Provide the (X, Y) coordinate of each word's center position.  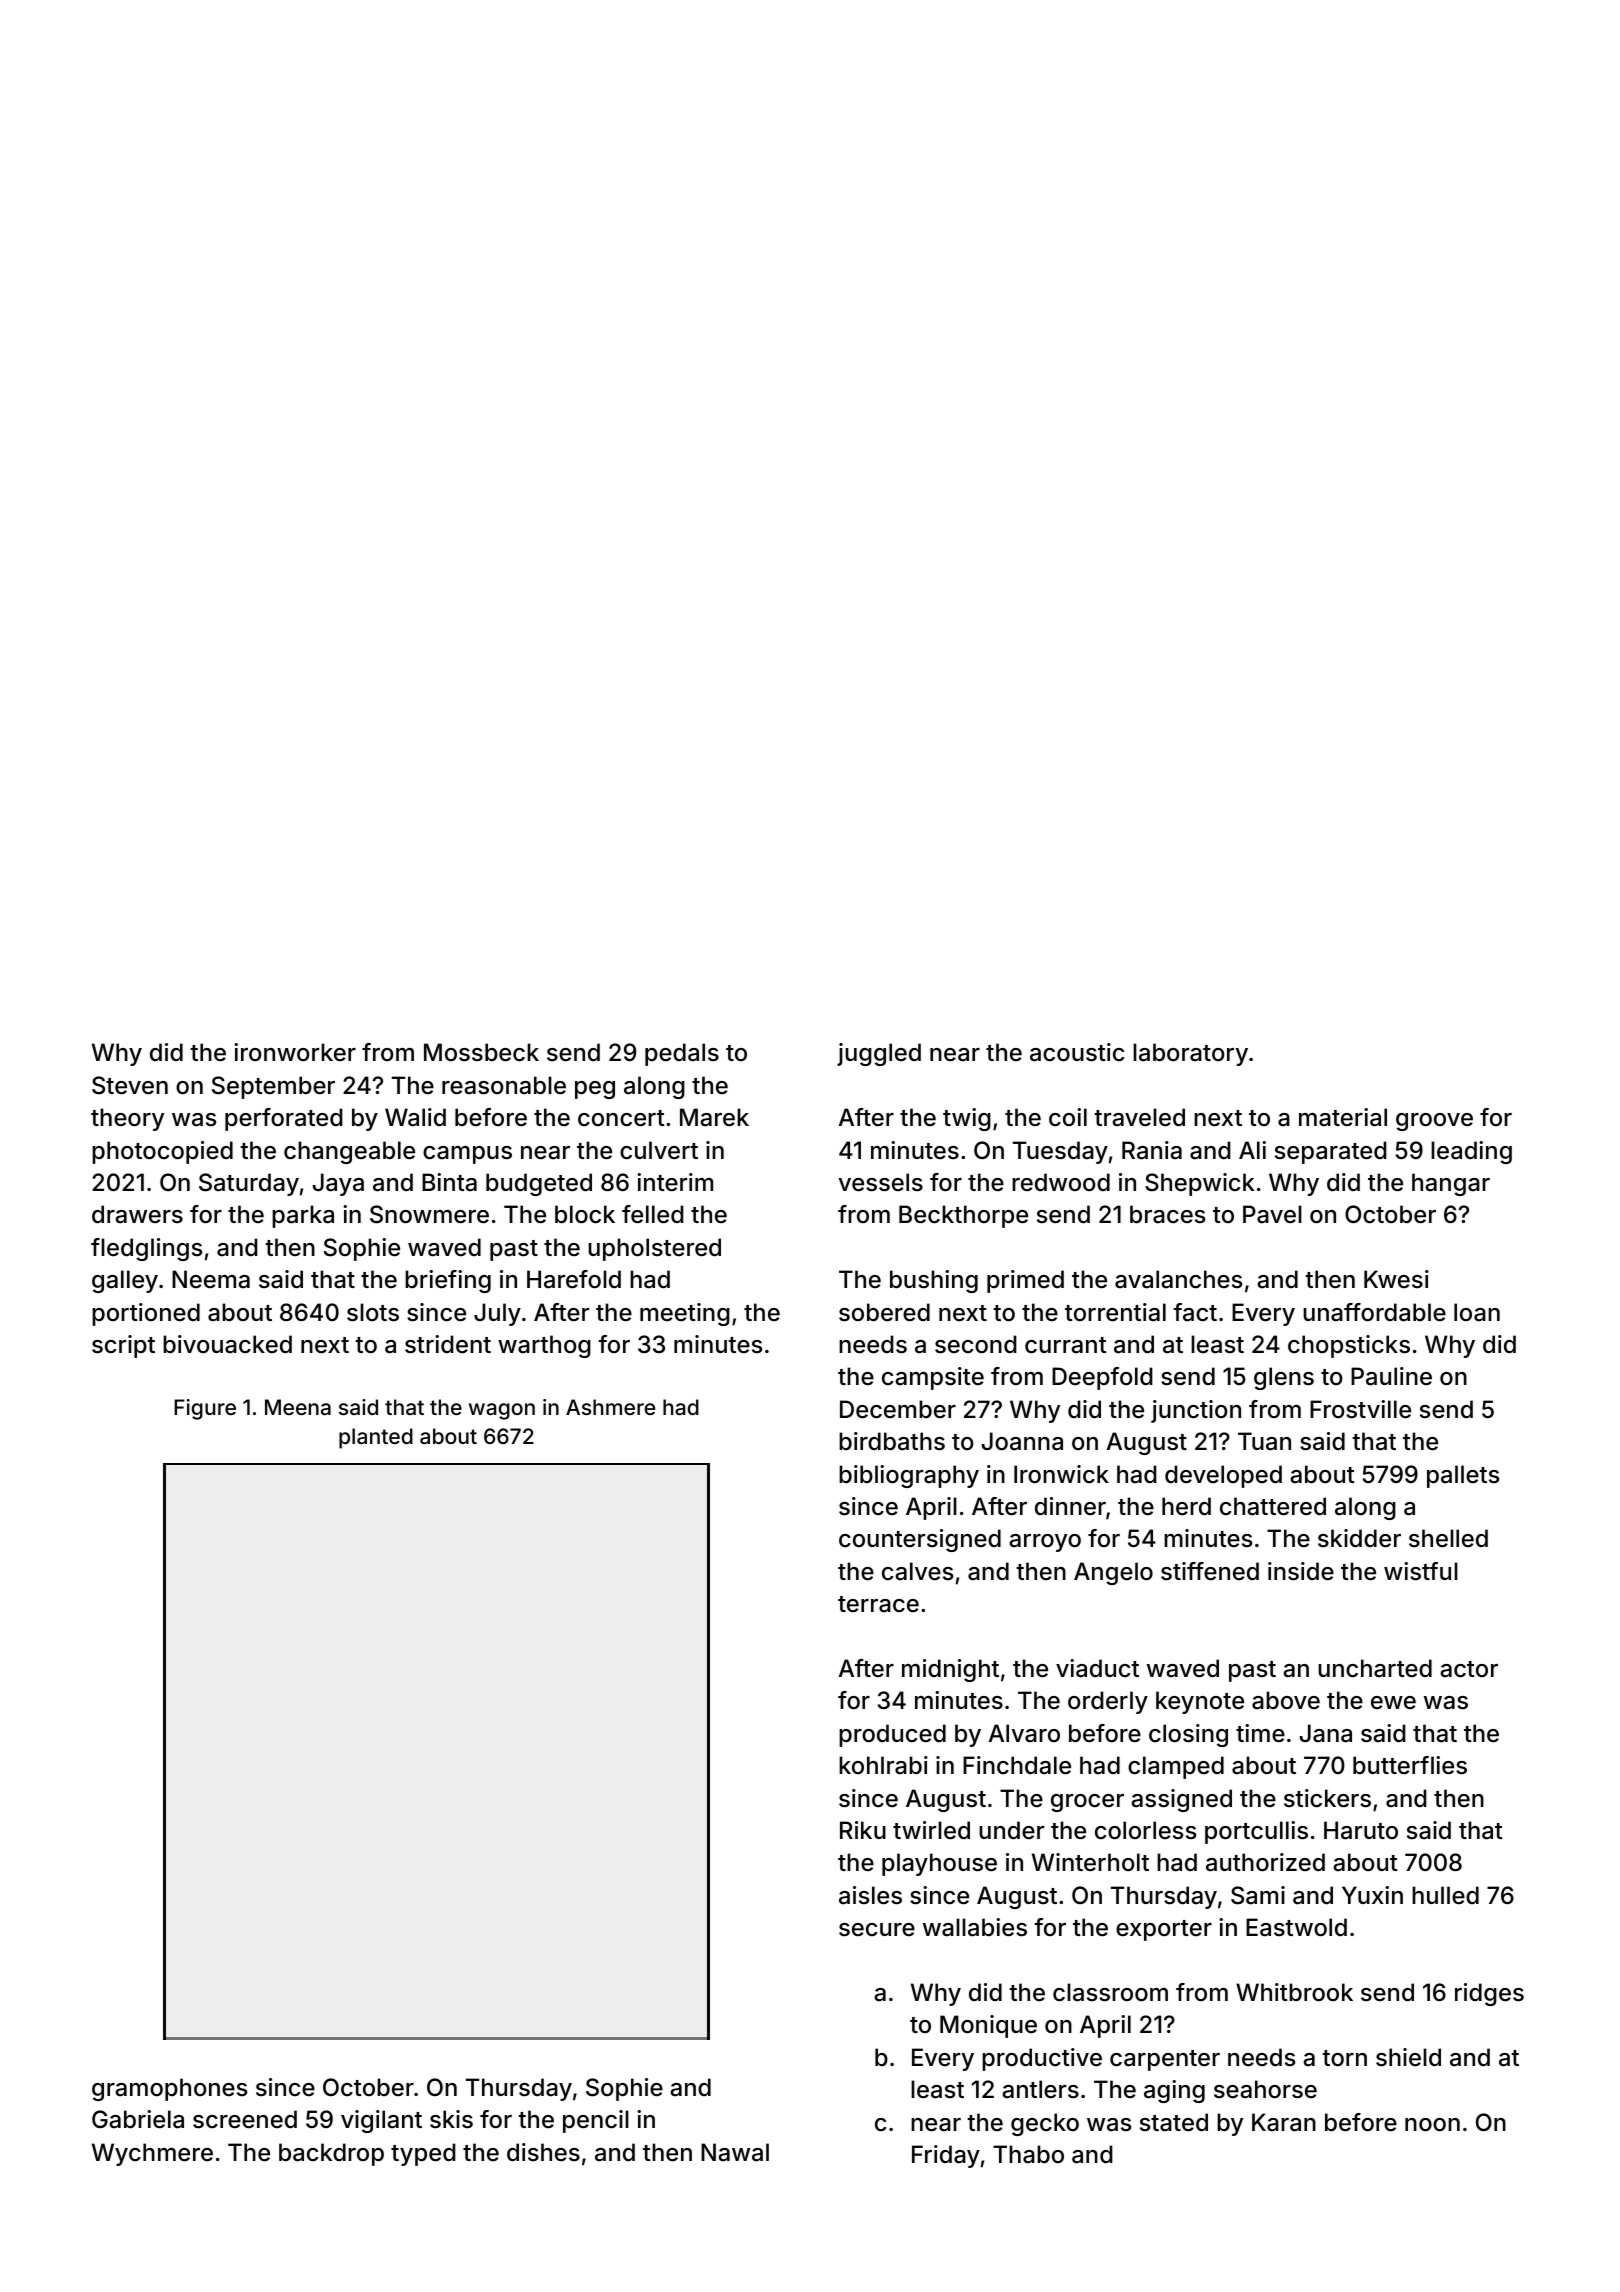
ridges (1489, 1994)
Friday (946, 2156)
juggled (879, 1054)
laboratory (1190, 1054)
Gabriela (138, 2119)
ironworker (295, 1052)
